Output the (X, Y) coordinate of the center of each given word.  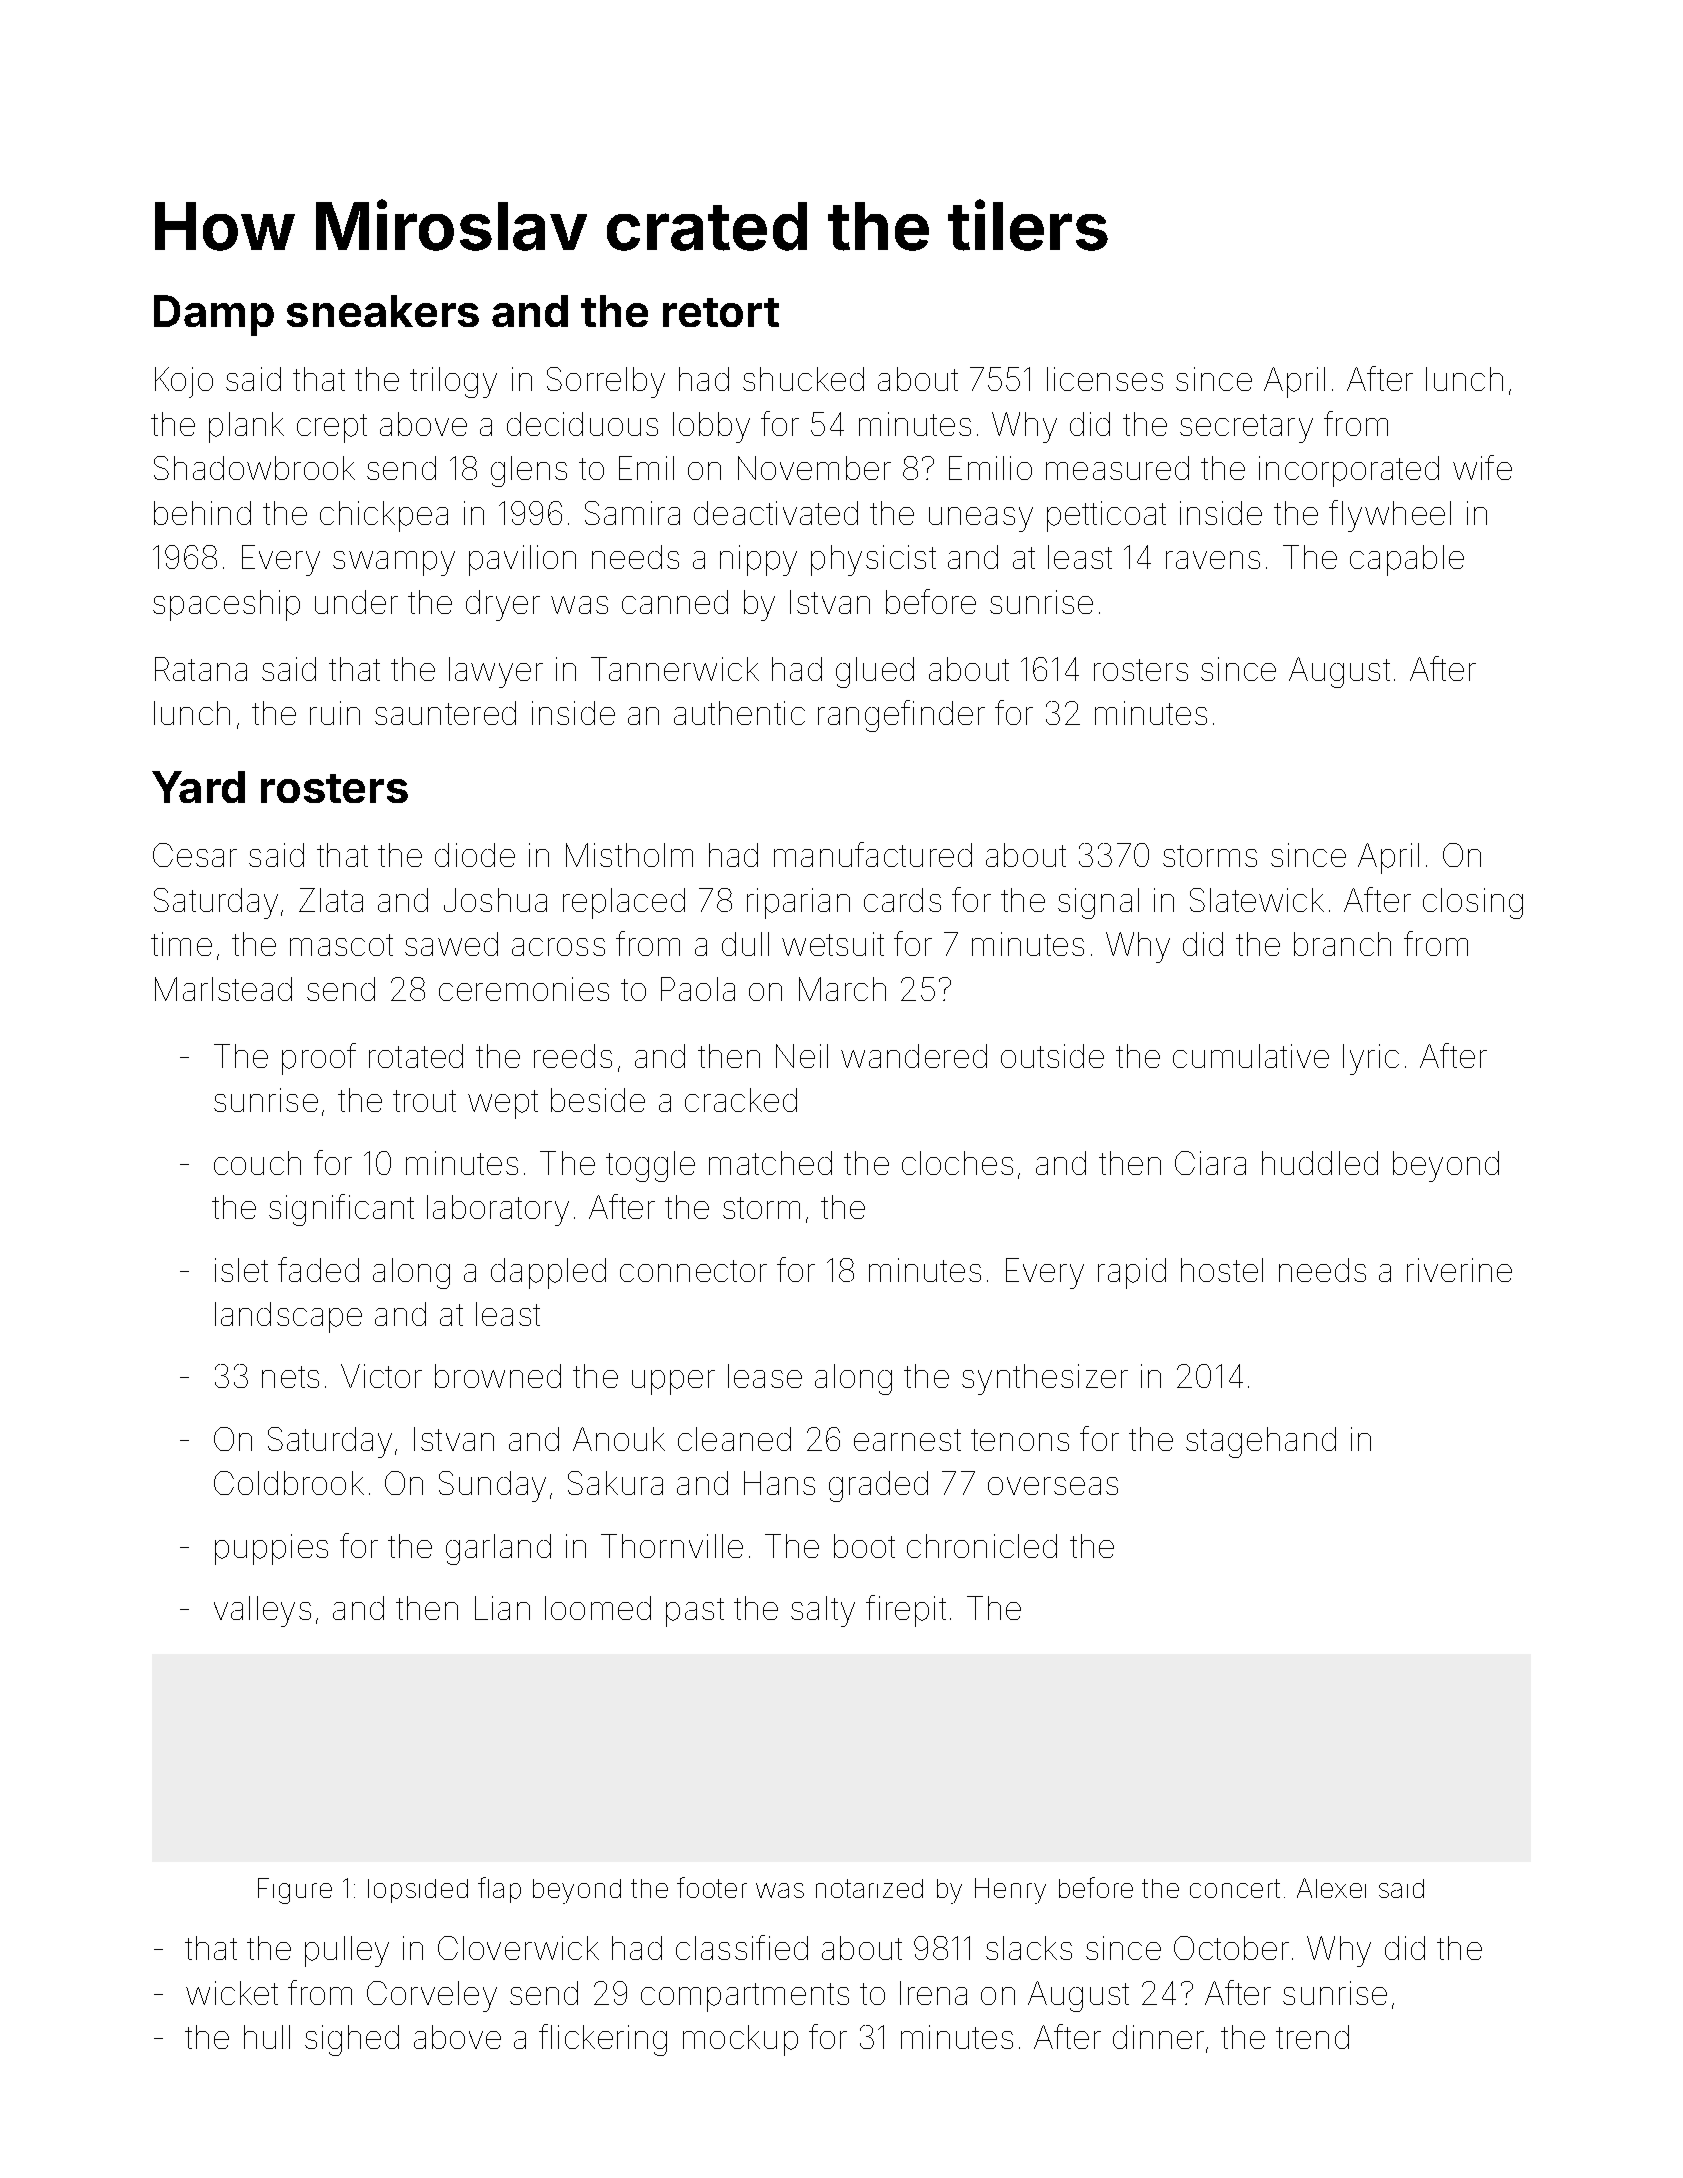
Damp (214, 315)
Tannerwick (675, 669)
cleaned (734, 1439)
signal (1098, 903)
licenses (1105, 379)
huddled (1320, 1163)
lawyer (496, 672)
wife (1482, 467)
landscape (288, 1317)
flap (499, 1890)
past (695, 1612)
